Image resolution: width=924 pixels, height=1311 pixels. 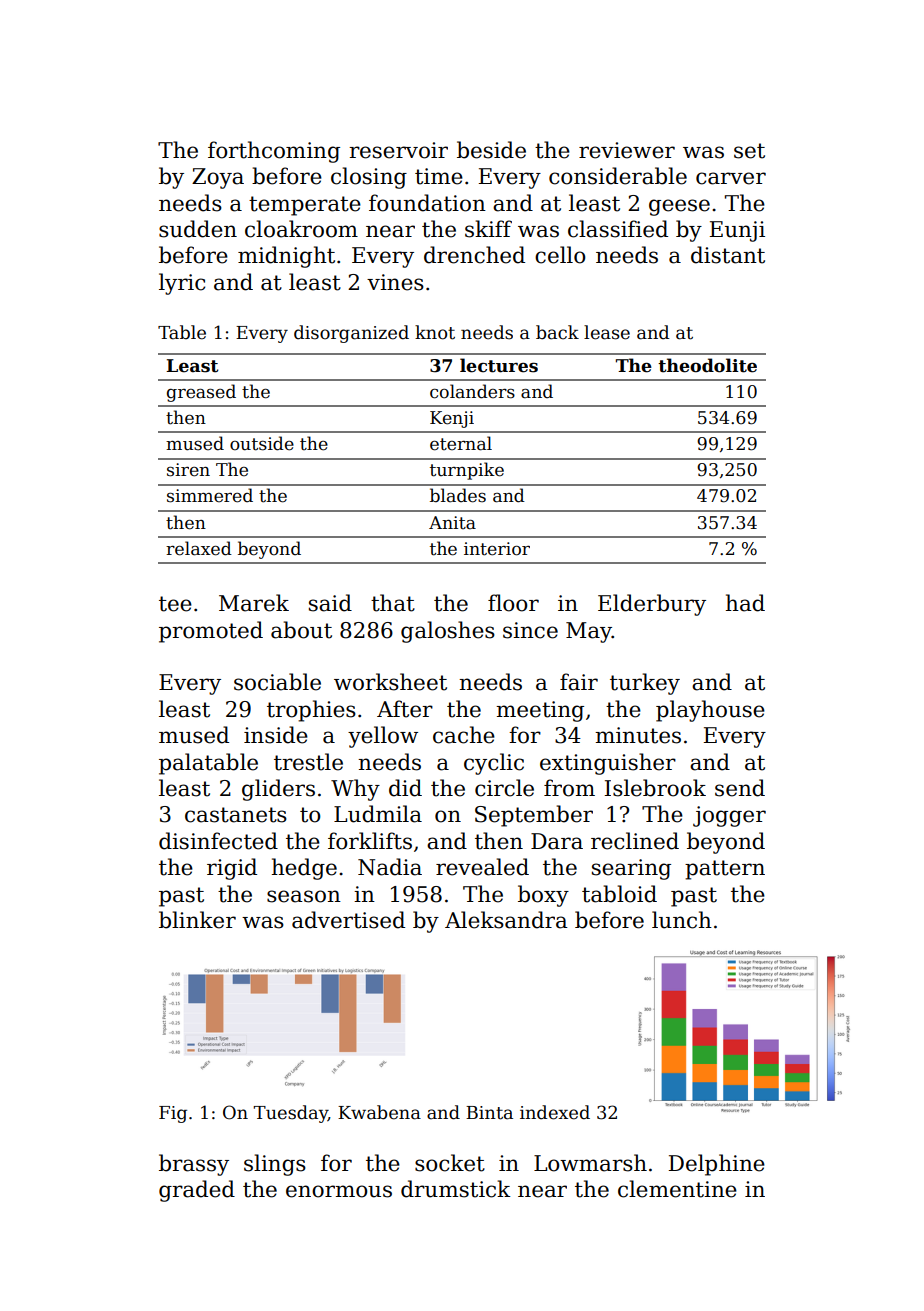 I want to click on Kenji, so click(x=452, y=419).
